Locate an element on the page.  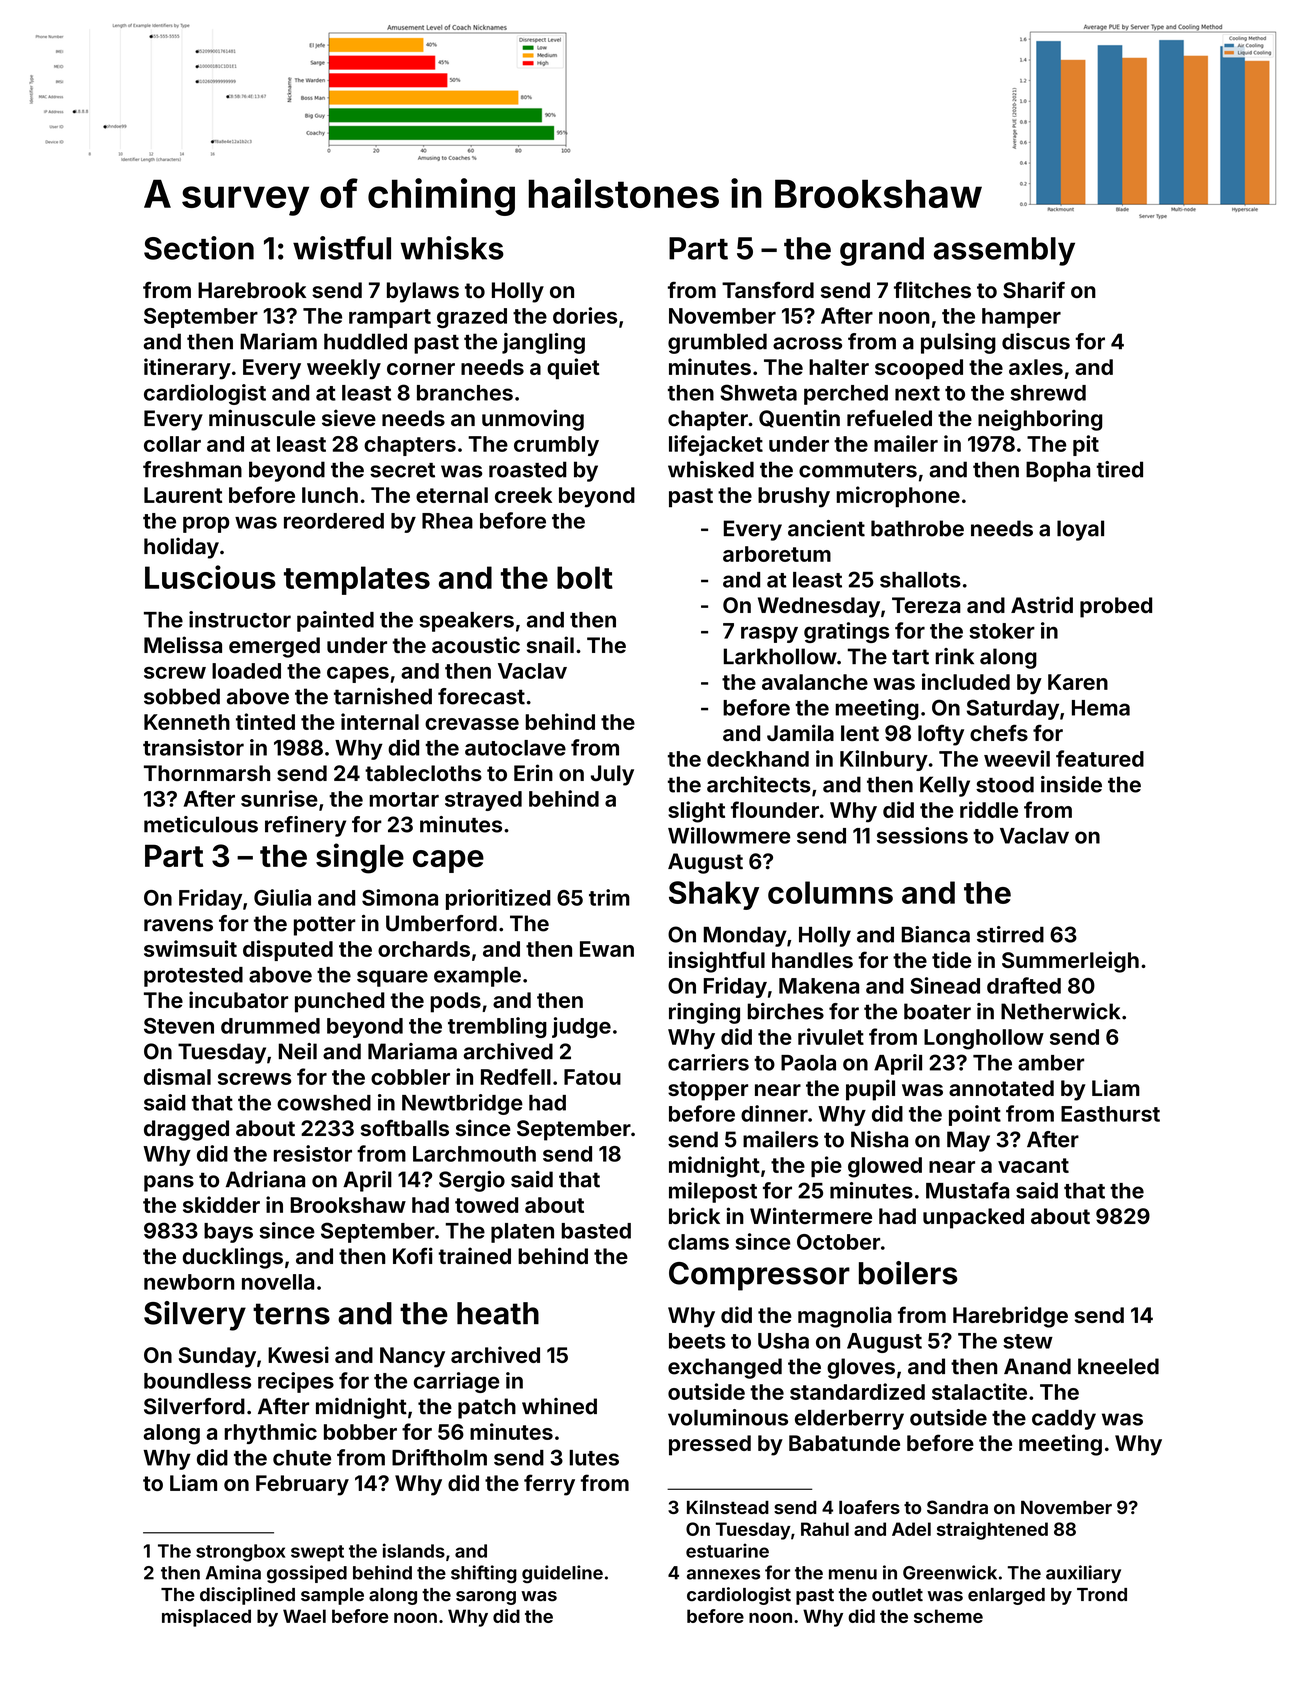
assembly is located at coordinates (1004, 251).
